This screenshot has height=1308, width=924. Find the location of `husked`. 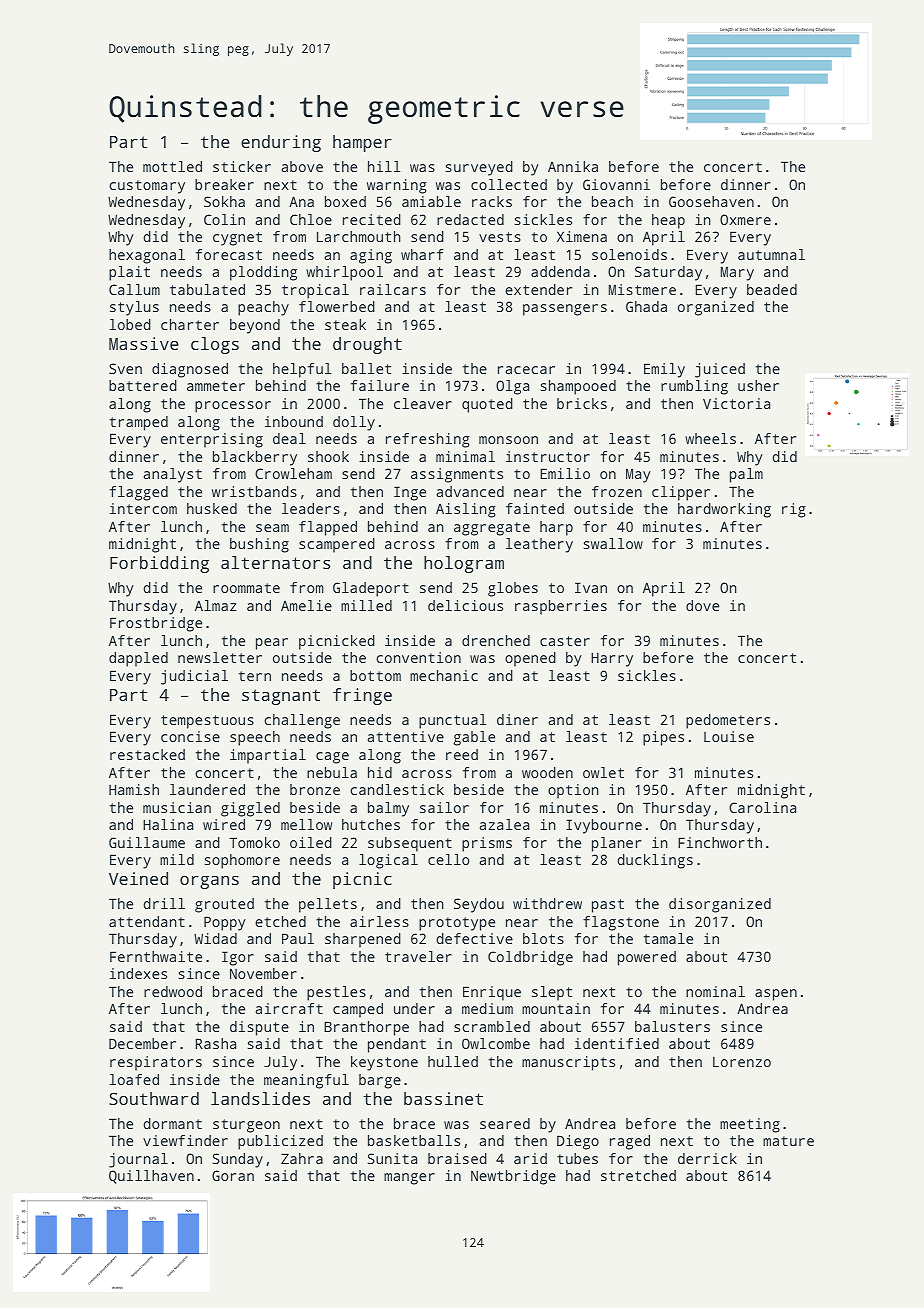

husked is located at coordinates (212, 508).
